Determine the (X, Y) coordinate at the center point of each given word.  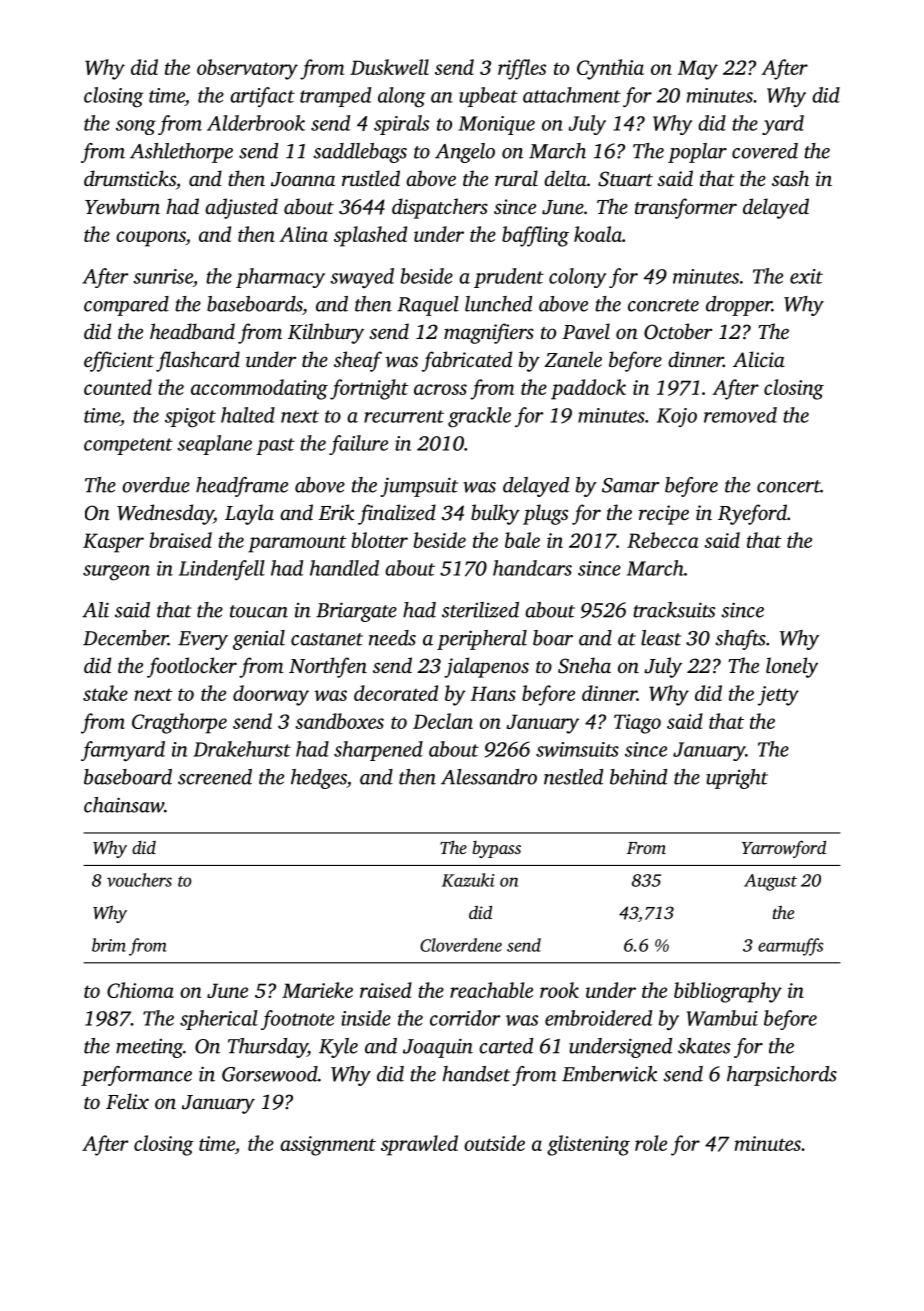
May (698, 70)
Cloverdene (461, 945)
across (440, 389)
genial (259, 640)
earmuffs (790, 947)
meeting (149, 1048)
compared (126, 306)
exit (806, 276)
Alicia (759, 359)
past (275, 446)
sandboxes (339, 721)
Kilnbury (326, 333)
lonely (792, 667)
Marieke (317, 990)
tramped (335, 97)
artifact (262, 97)
